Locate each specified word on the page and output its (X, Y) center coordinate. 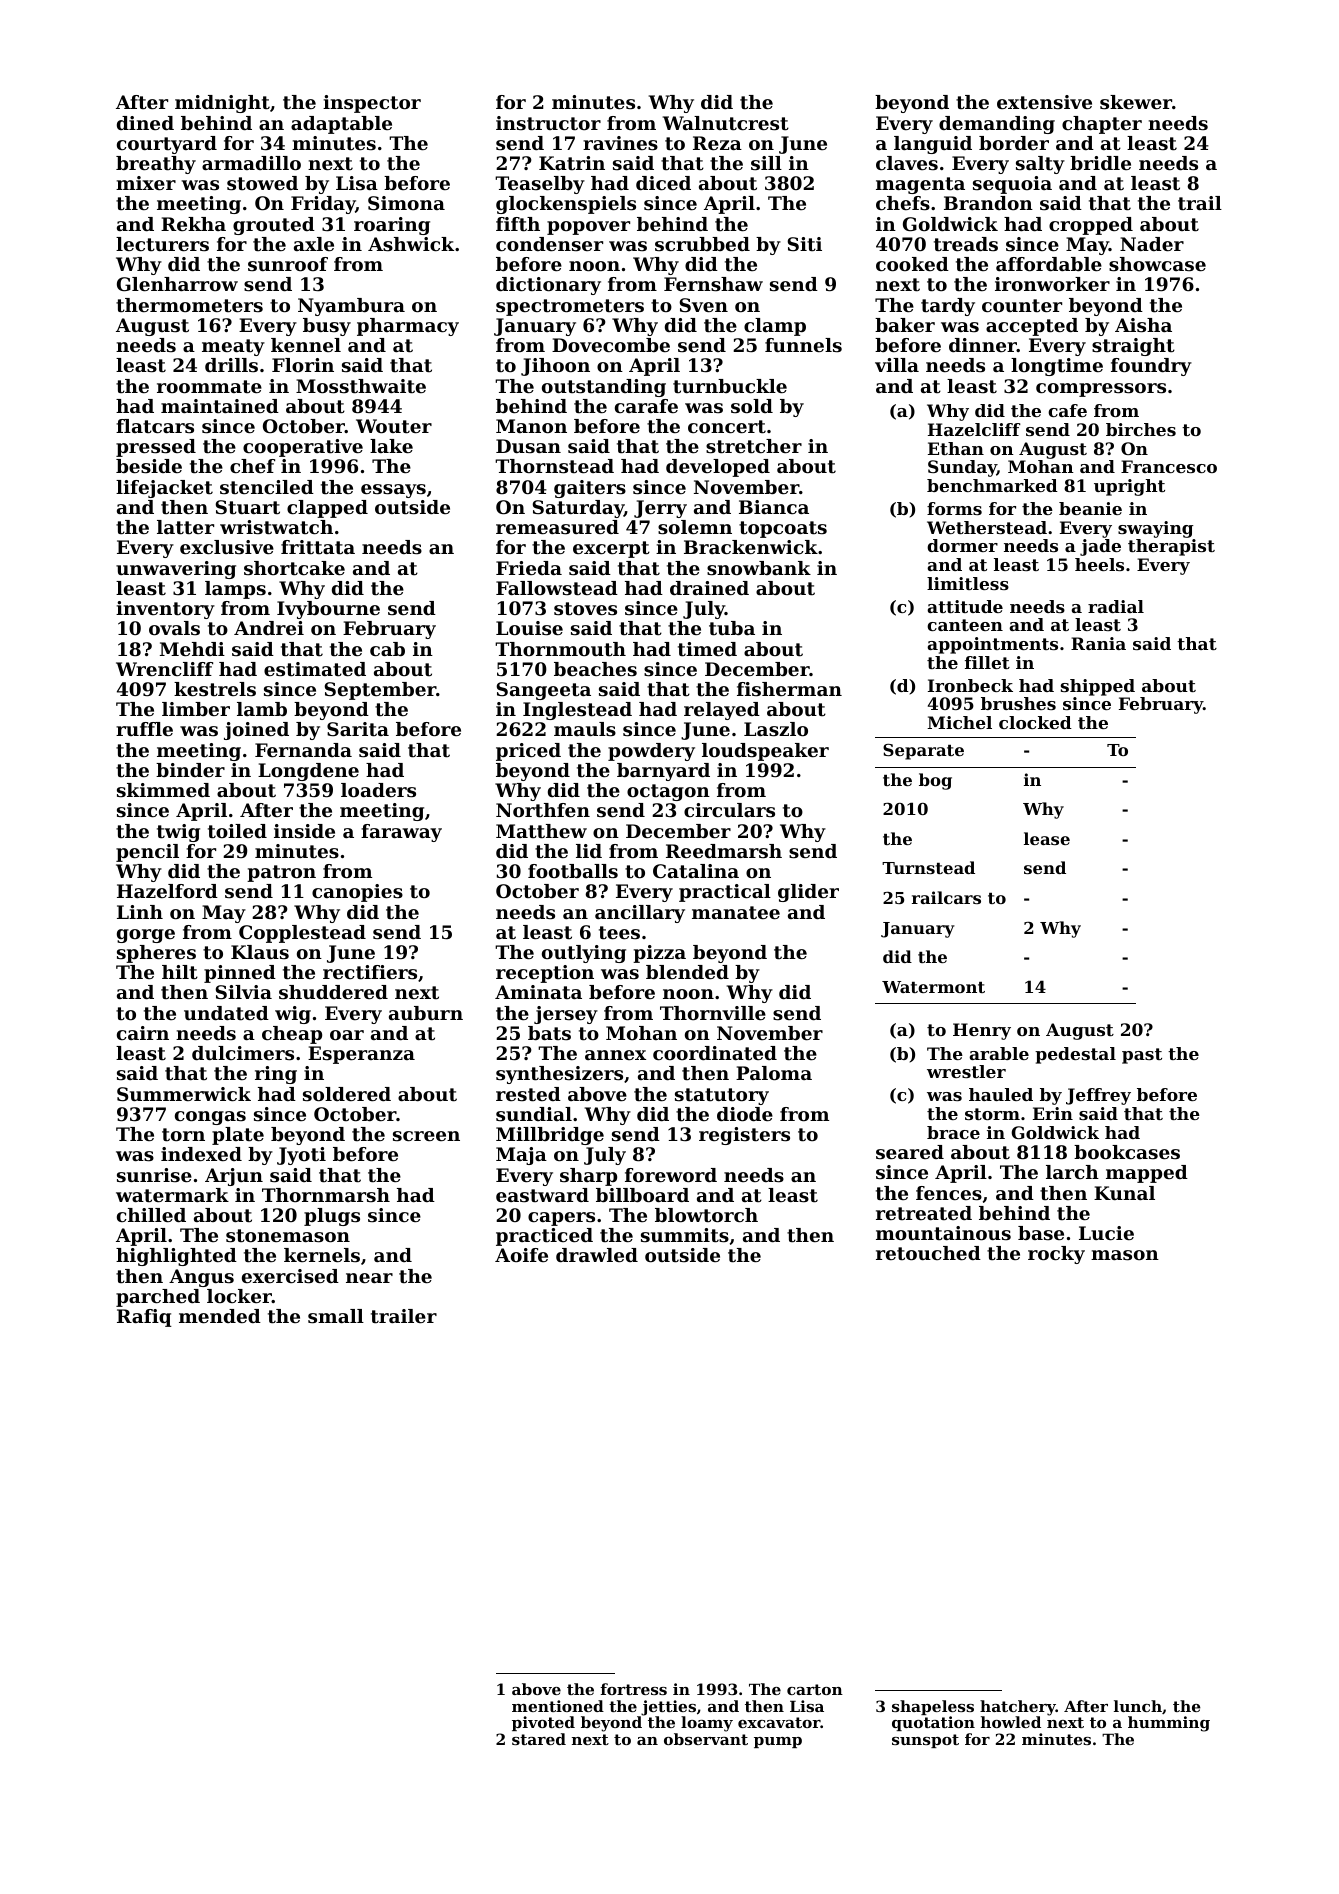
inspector (372, 104)
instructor (548, 123)
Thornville (713, 1013)
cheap (292, 1035)
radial (1116, 606)
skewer (1136, 102)
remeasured (557, 527)
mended (220, 1316)
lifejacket (164, 489)
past (1142, 1056)
